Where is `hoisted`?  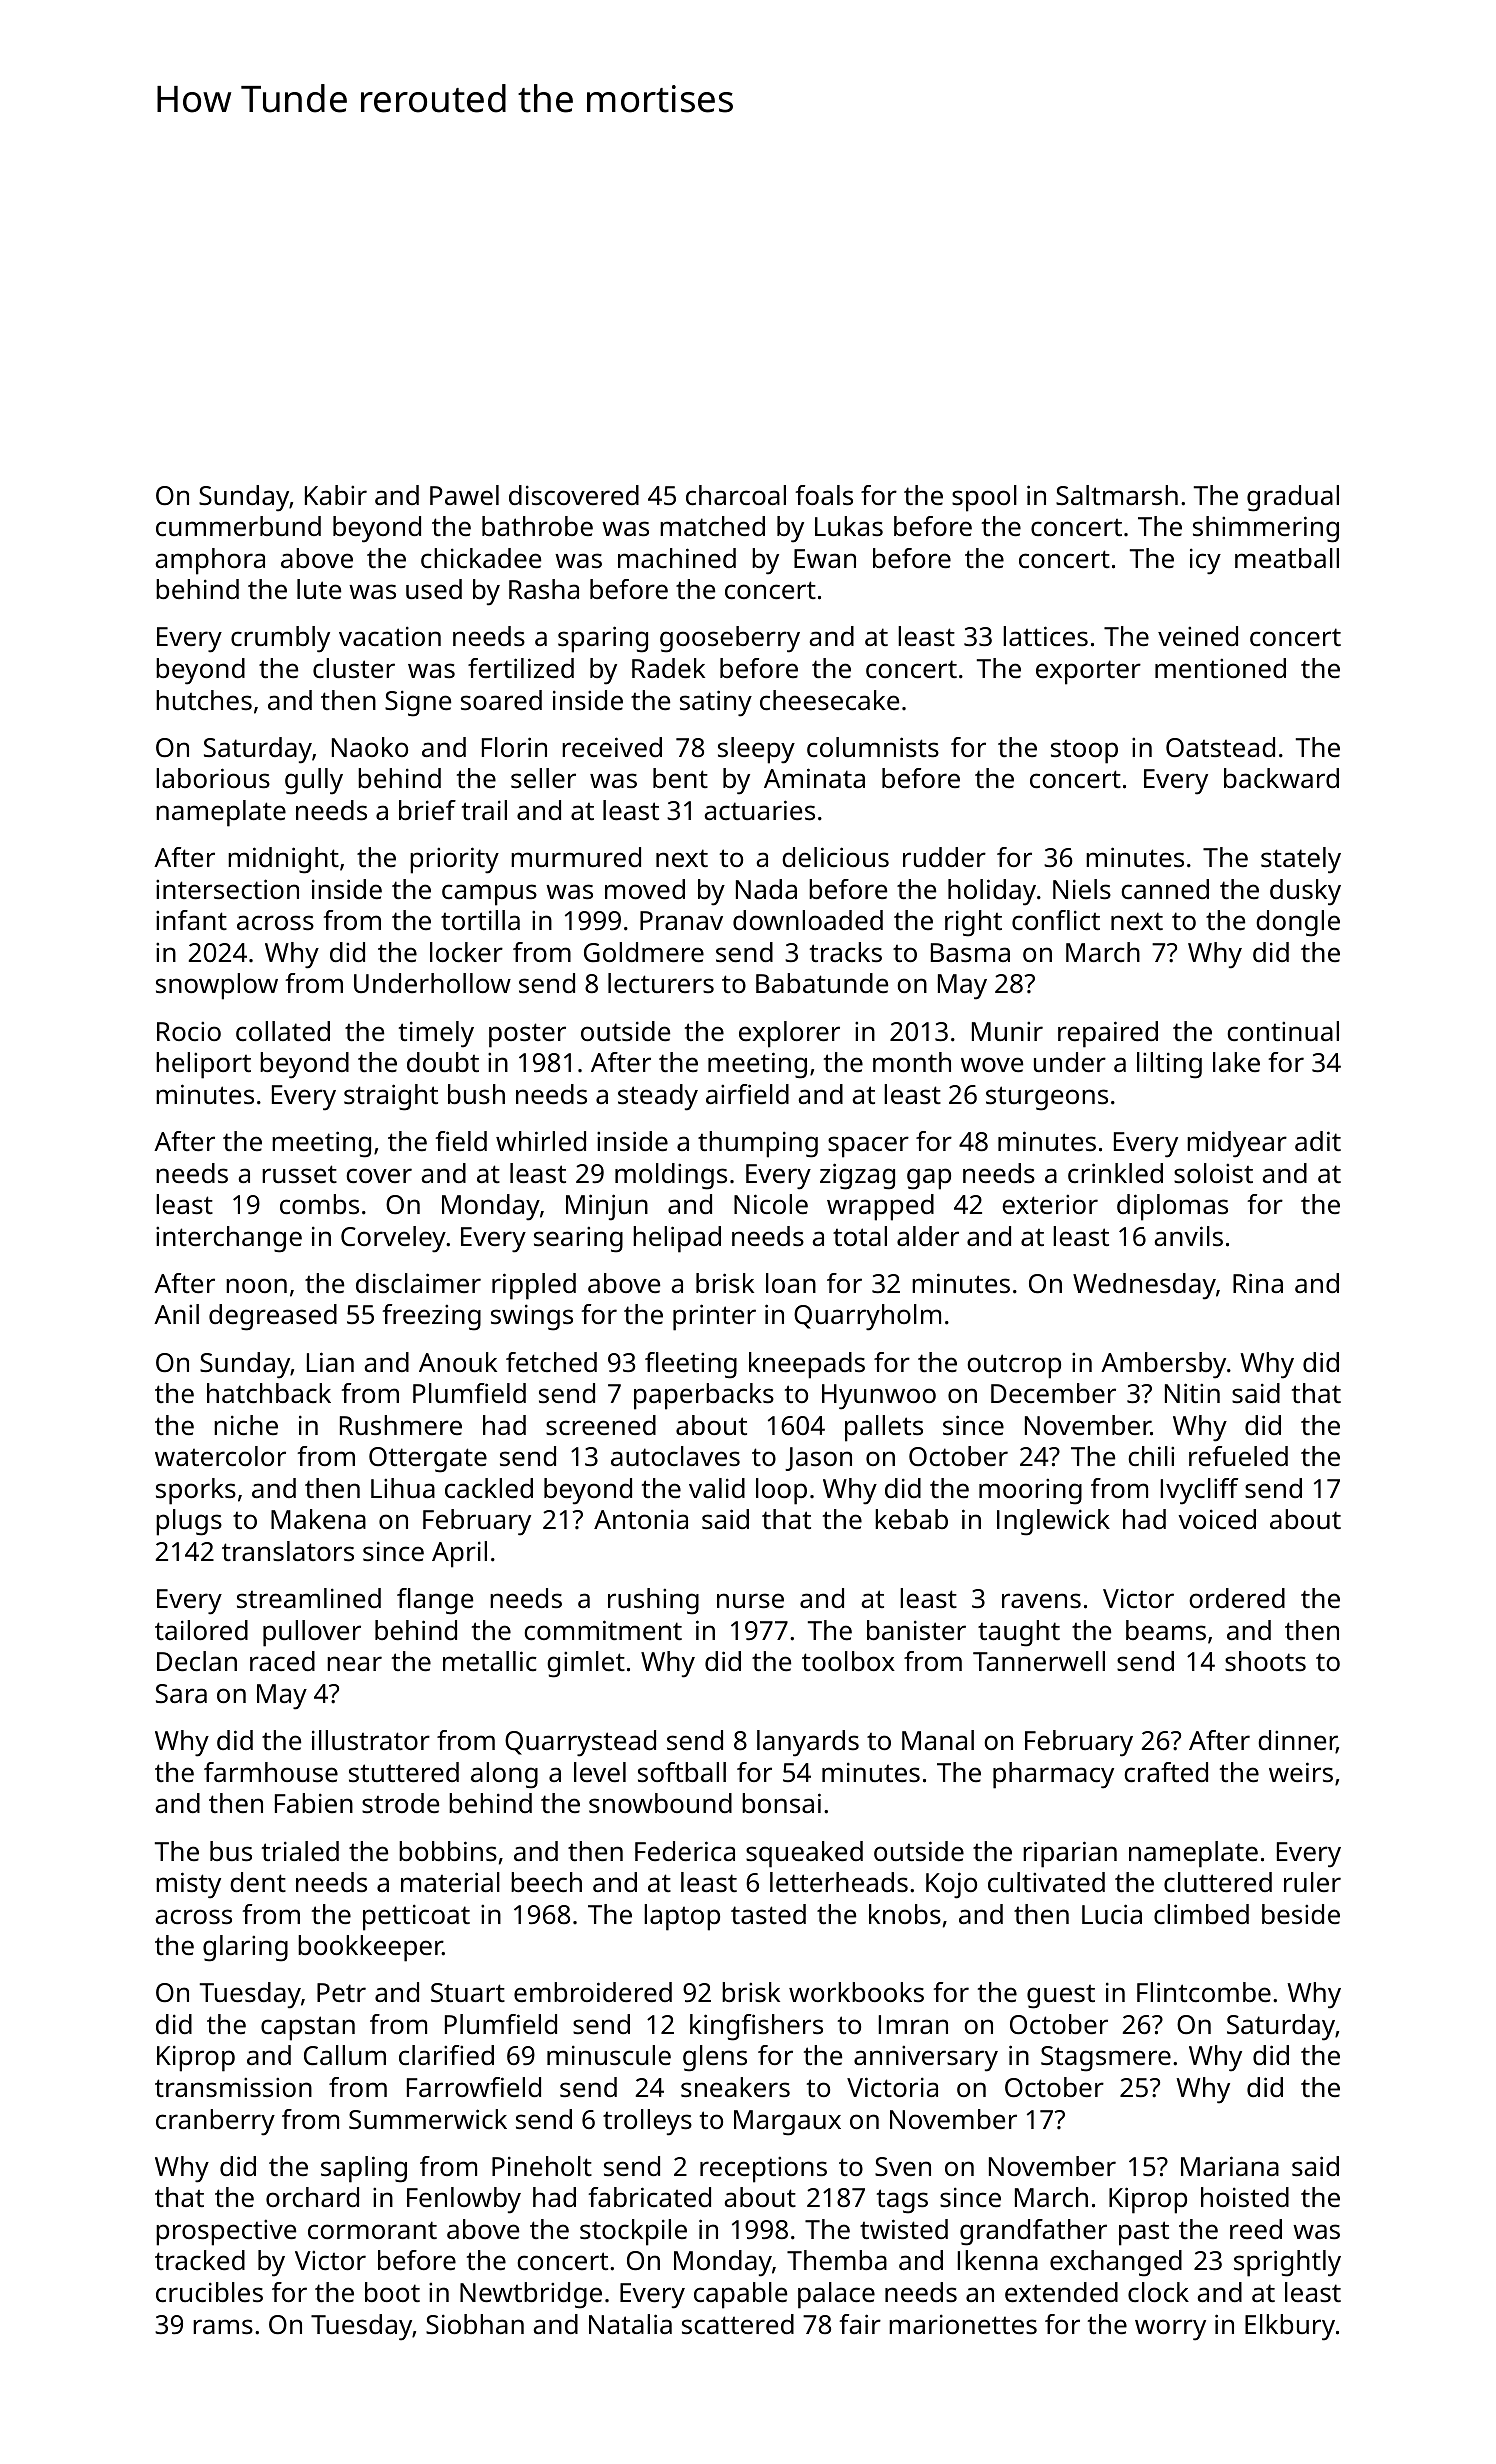 hoisted is located at coordinates (1245, 2197).
